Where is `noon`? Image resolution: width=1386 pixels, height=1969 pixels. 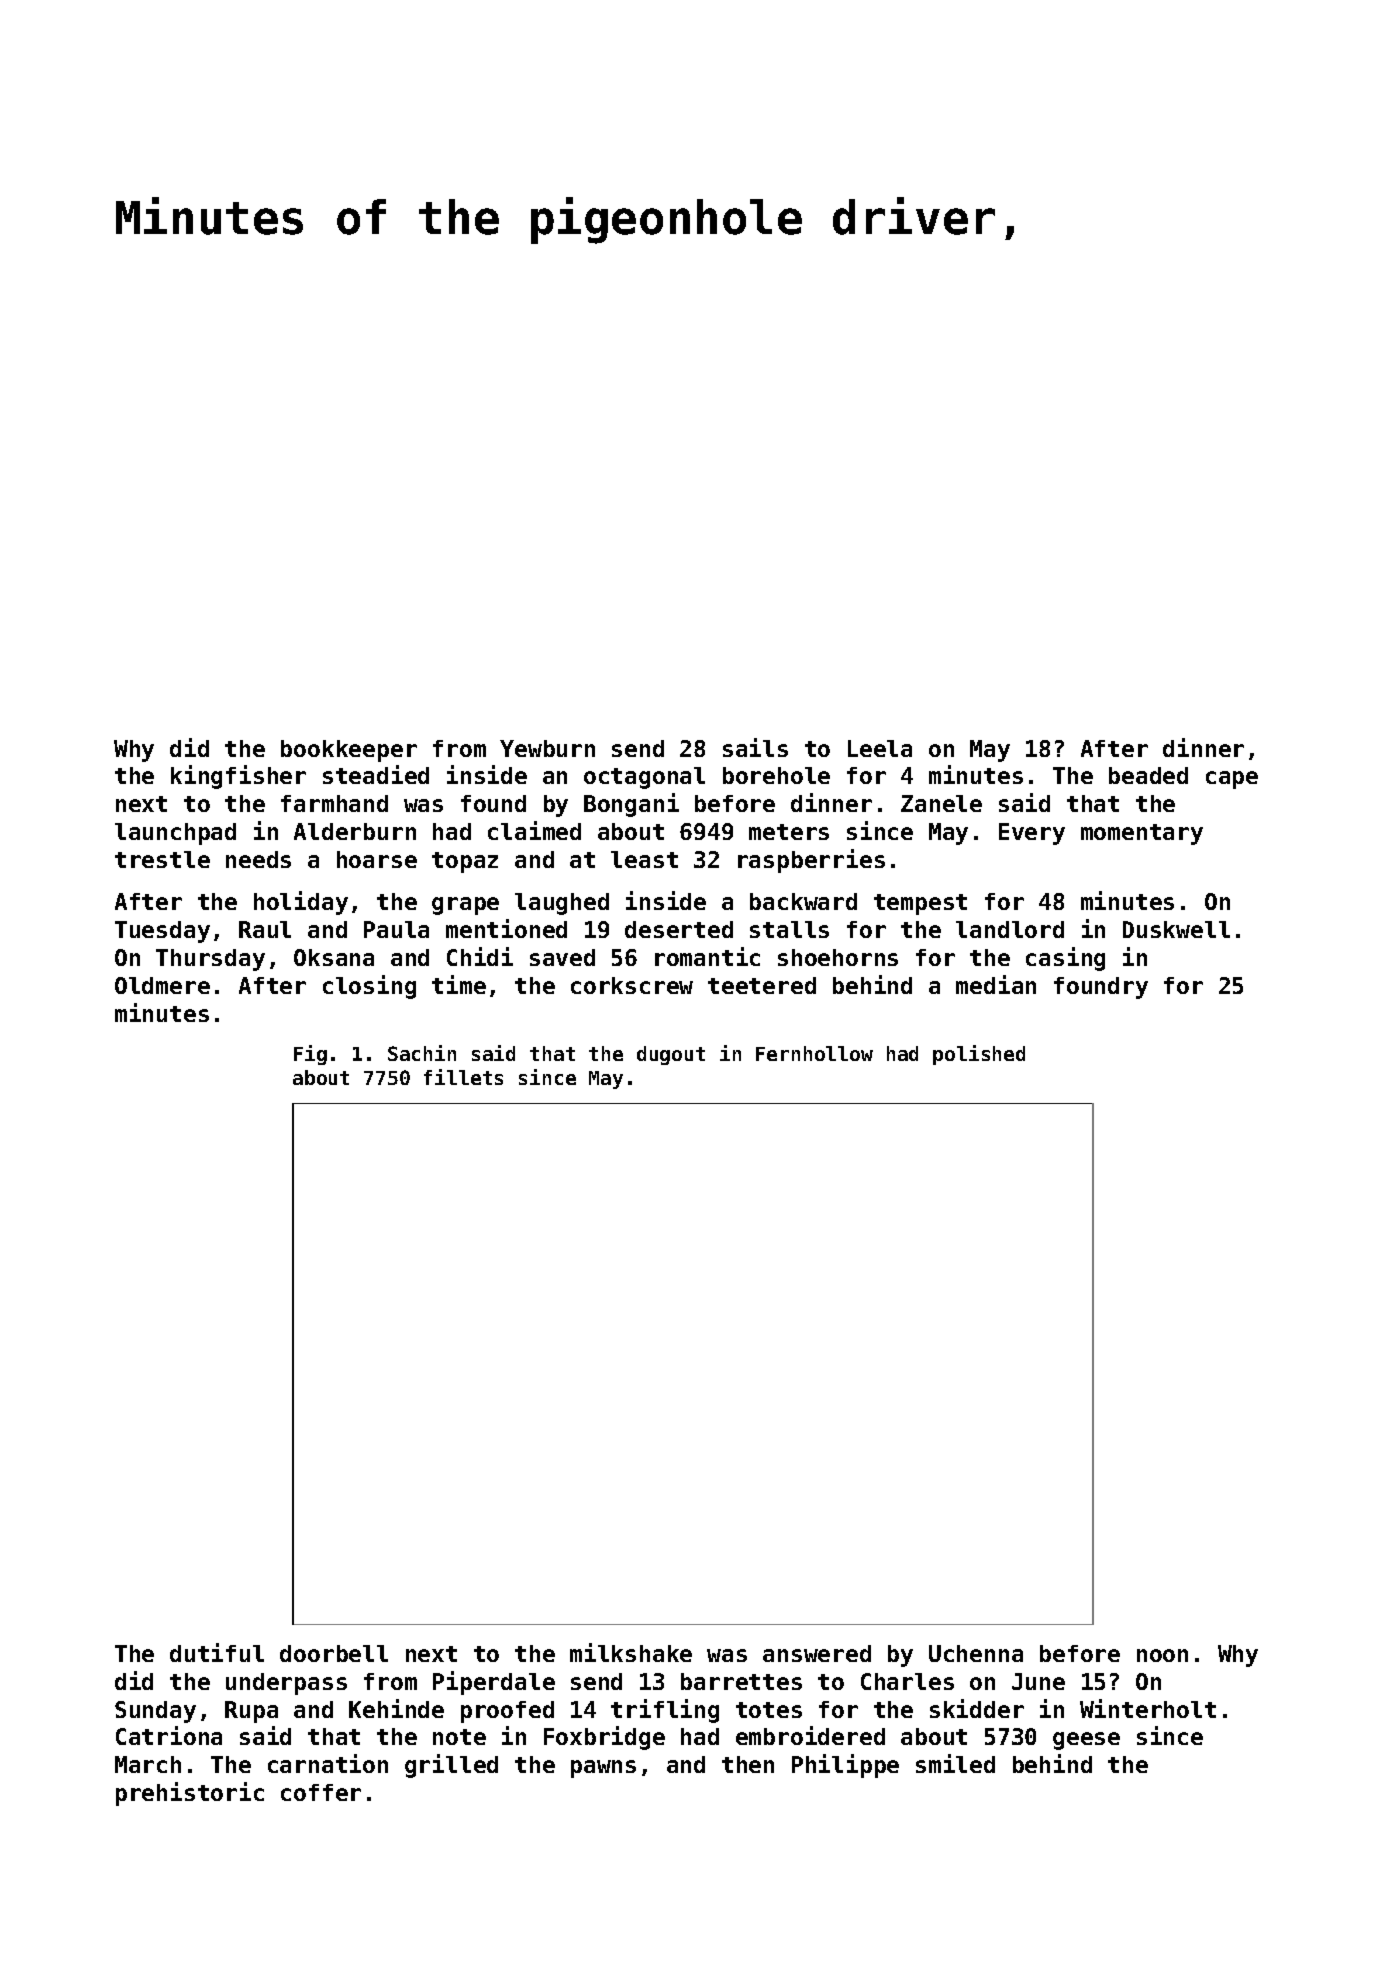 noon is located at coordinates (1162, 1655).
